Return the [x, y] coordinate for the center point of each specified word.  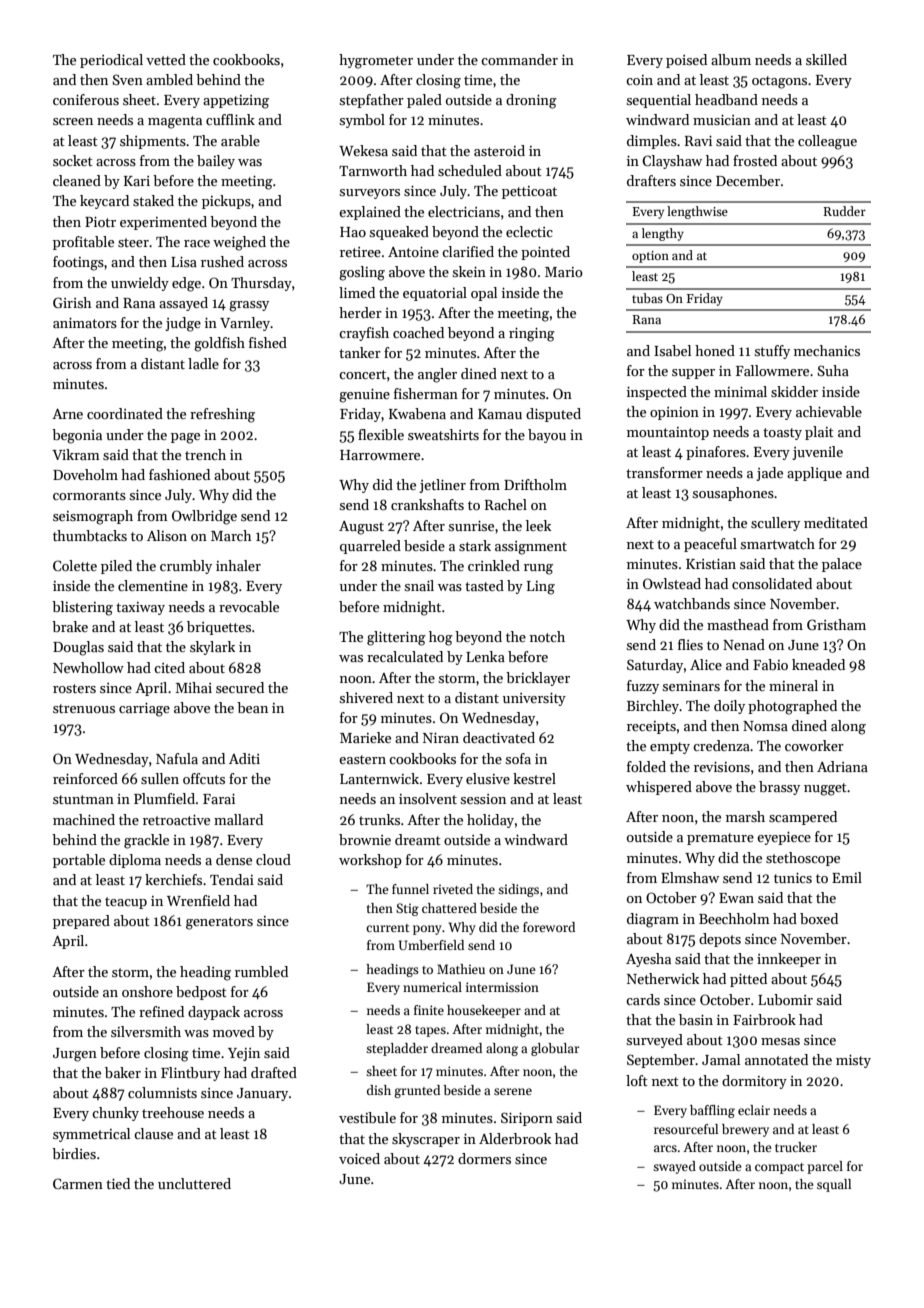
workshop [370, 861]
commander [519, 59]
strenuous [84, 708]
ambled [169, 79]
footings [78, 263]
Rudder [845, 211]
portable [79, 861]
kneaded [818, 664]
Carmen [78, 1183]
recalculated [405, 656]
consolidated [772, 583]
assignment [531, 548]
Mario [564, 272]
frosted [755, 160]
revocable [249, 606]
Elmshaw [690, 877]
